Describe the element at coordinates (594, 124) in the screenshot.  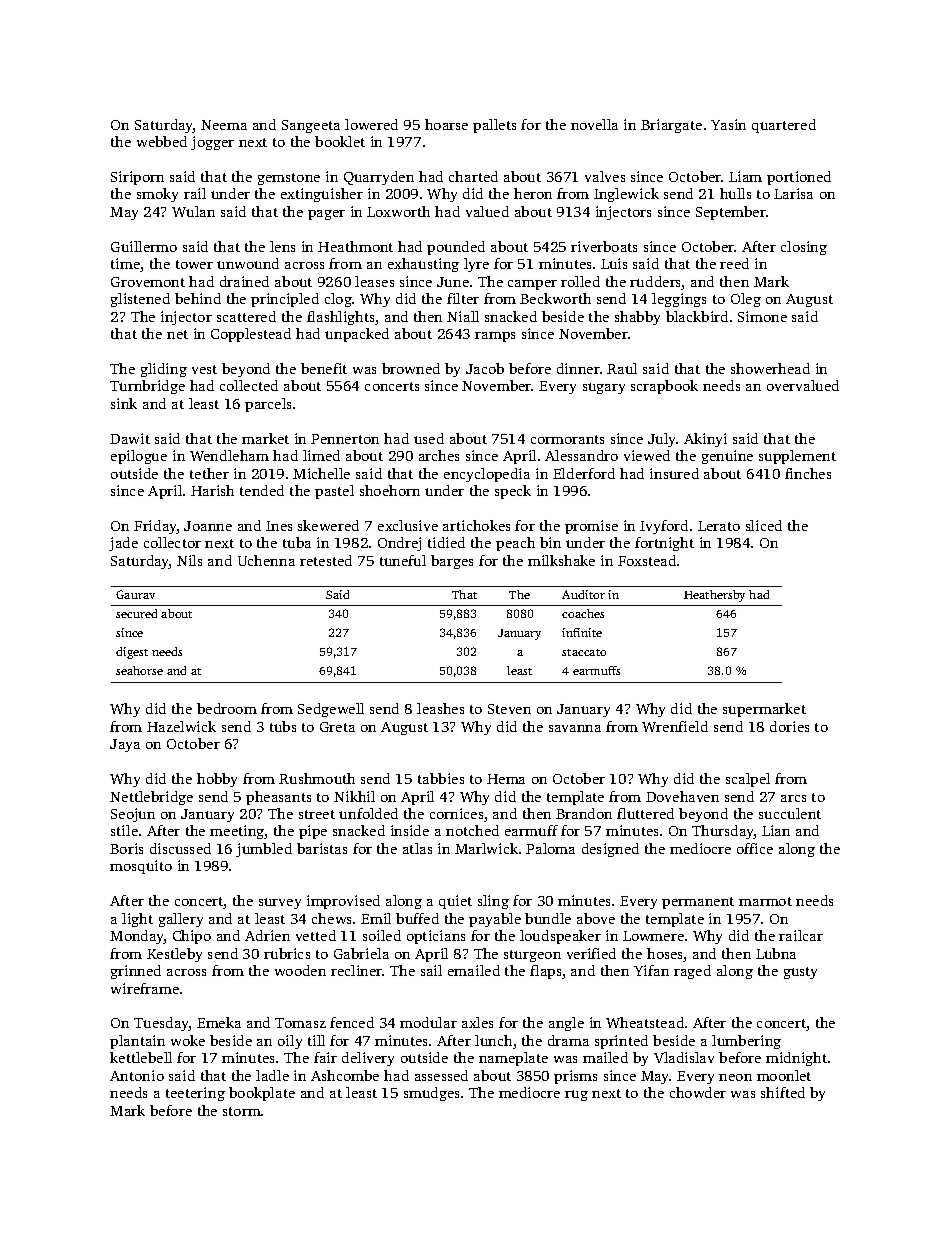
I see `novella` at that location.
